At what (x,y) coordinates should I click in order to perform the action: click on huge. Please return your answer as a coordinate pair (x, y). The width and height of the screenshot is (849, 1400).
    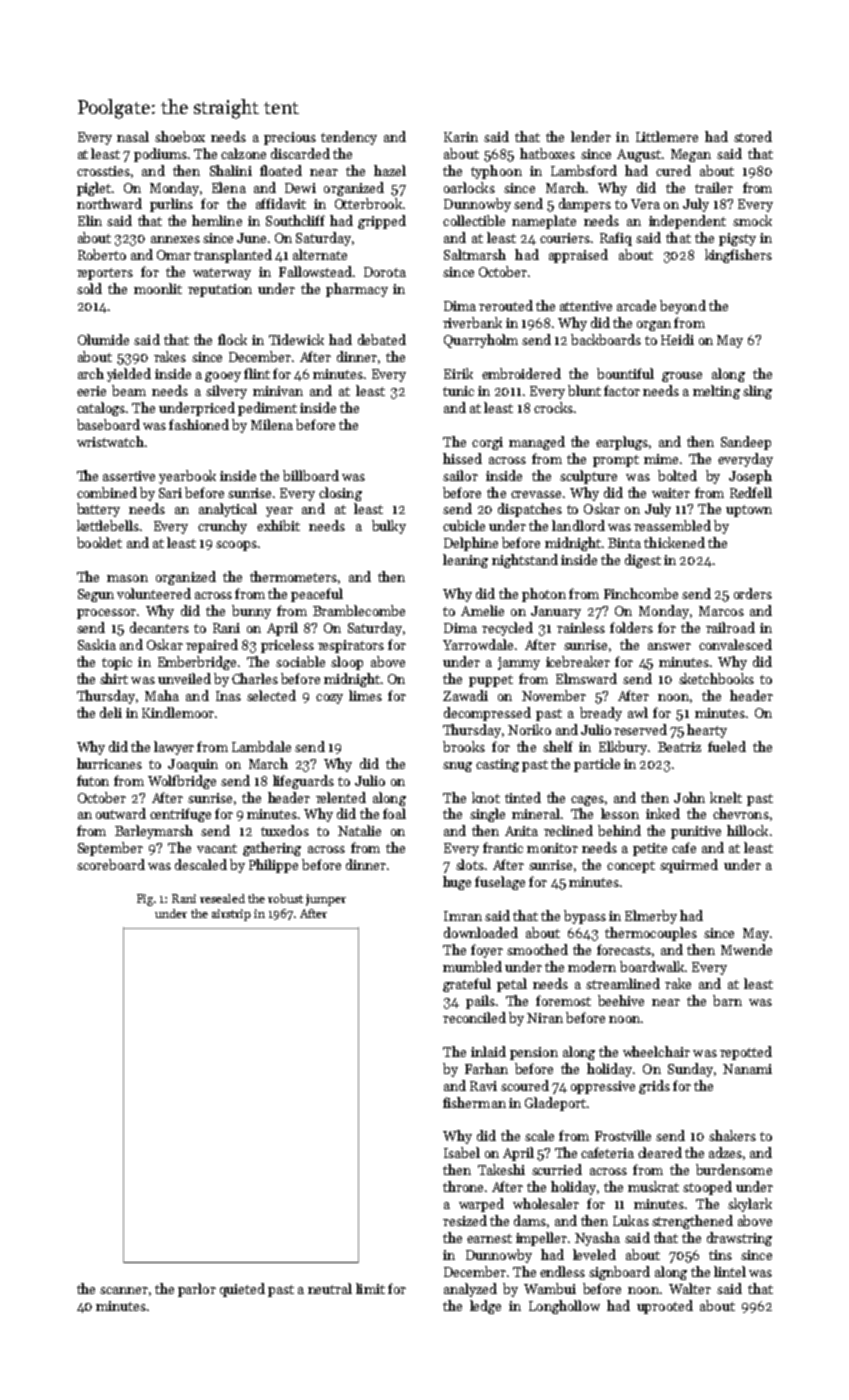
    Looking at the image, I should click on (457, 883).
